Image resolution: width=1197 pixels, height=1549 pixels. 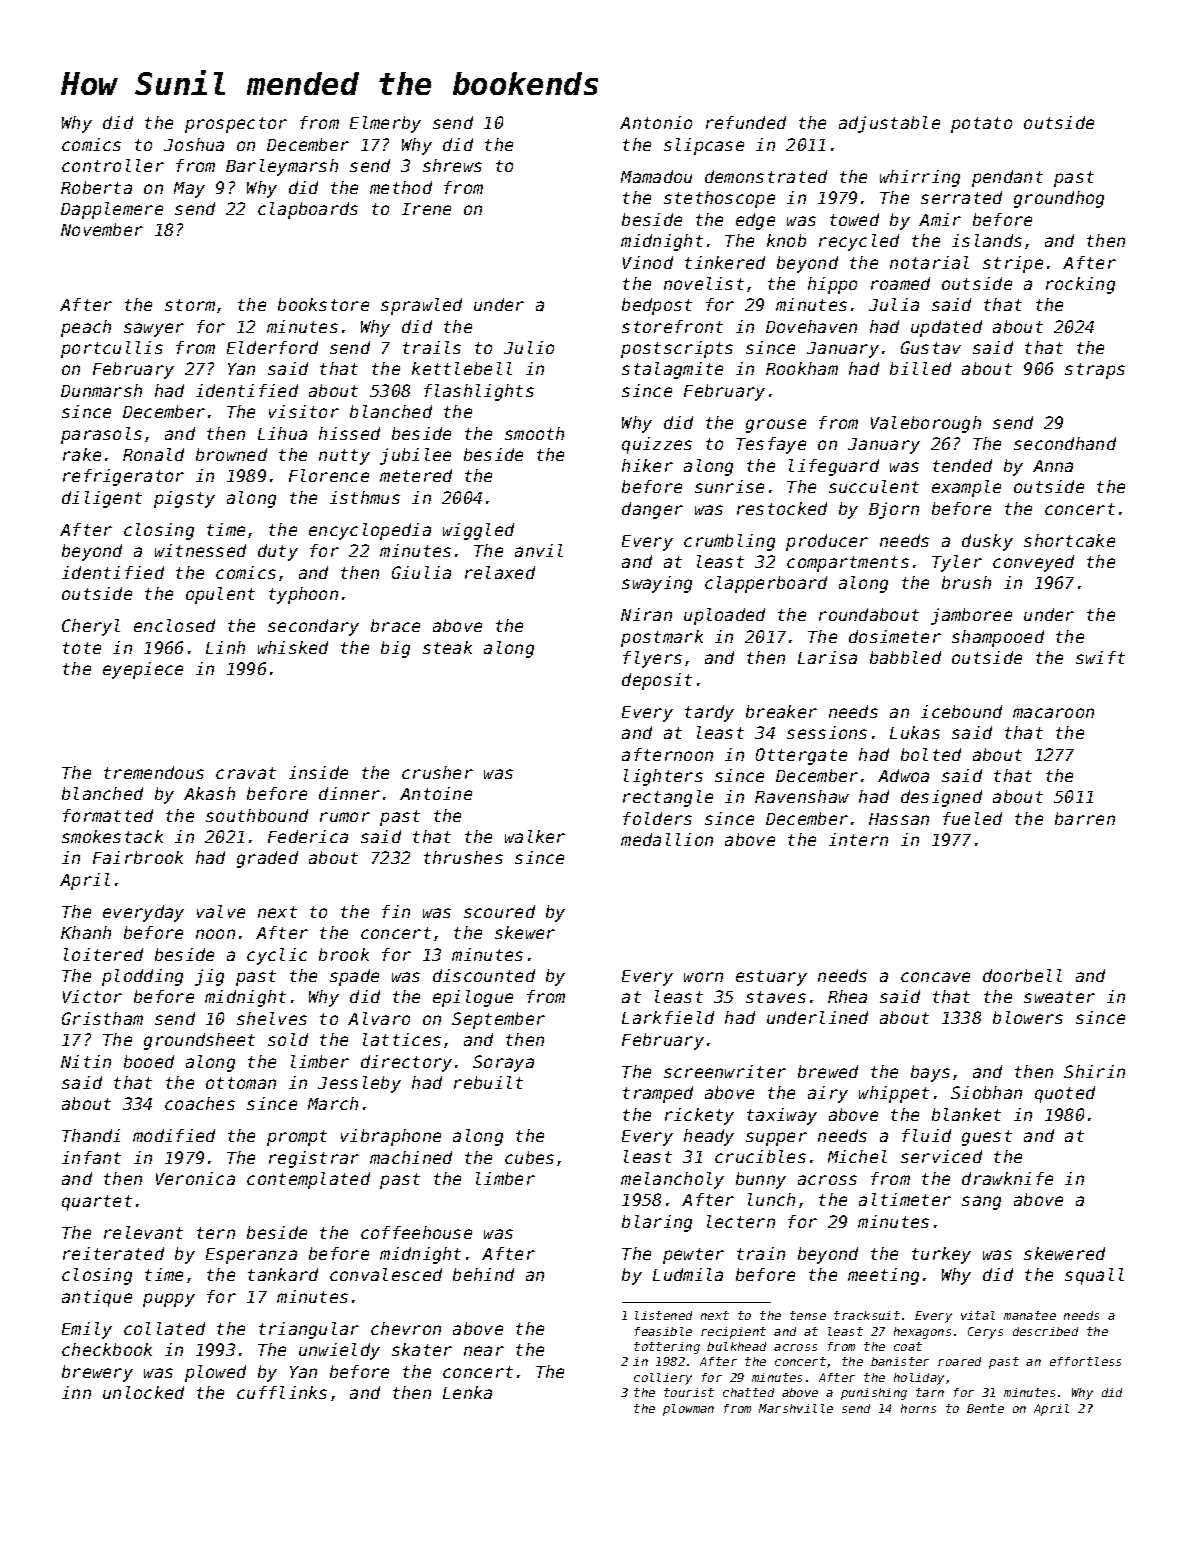 I want to click on May, so click(x=189, y=190).
